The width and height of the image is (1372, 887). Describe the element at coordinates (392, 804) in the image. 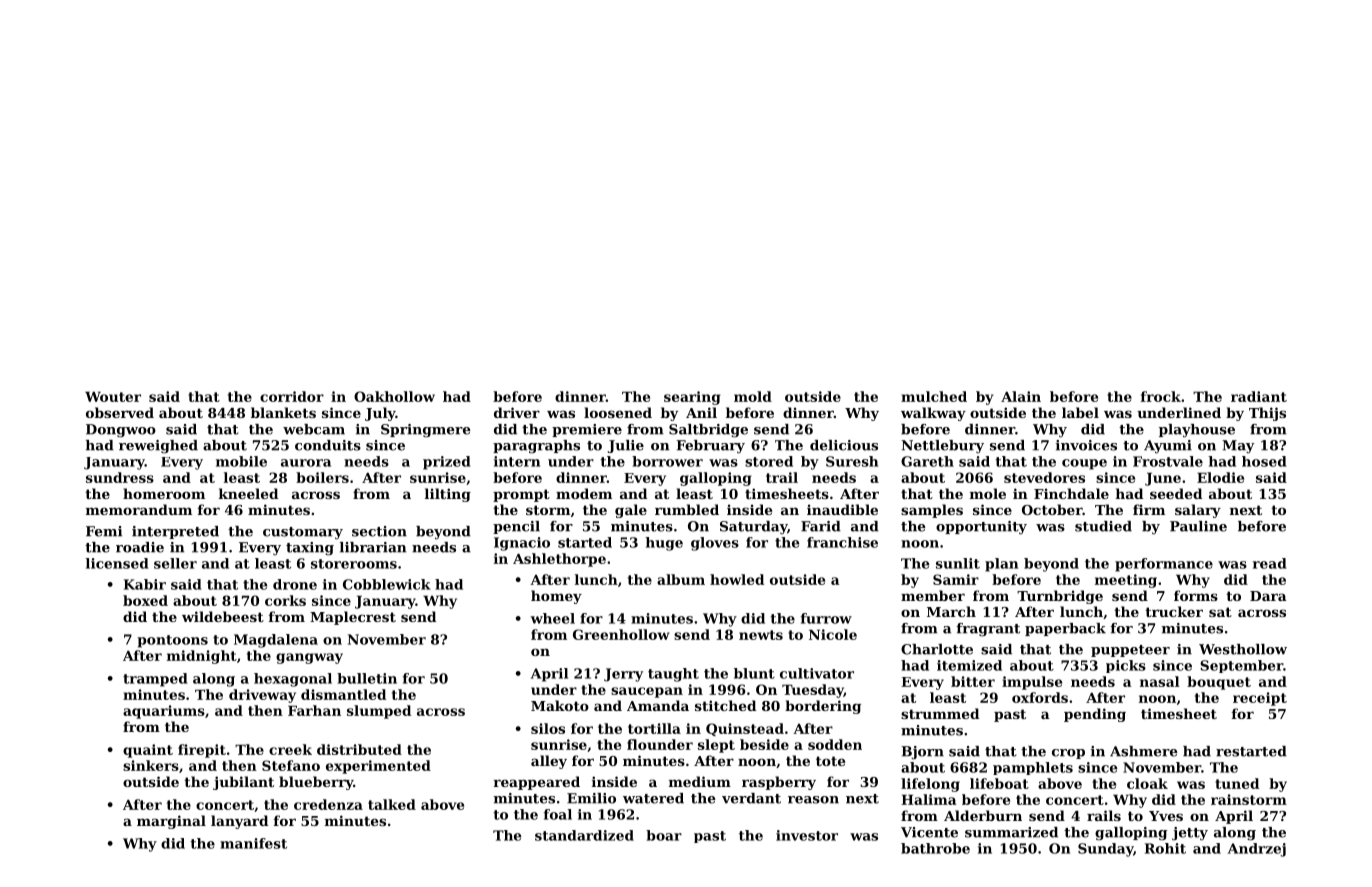

I see `talked` at that location.
